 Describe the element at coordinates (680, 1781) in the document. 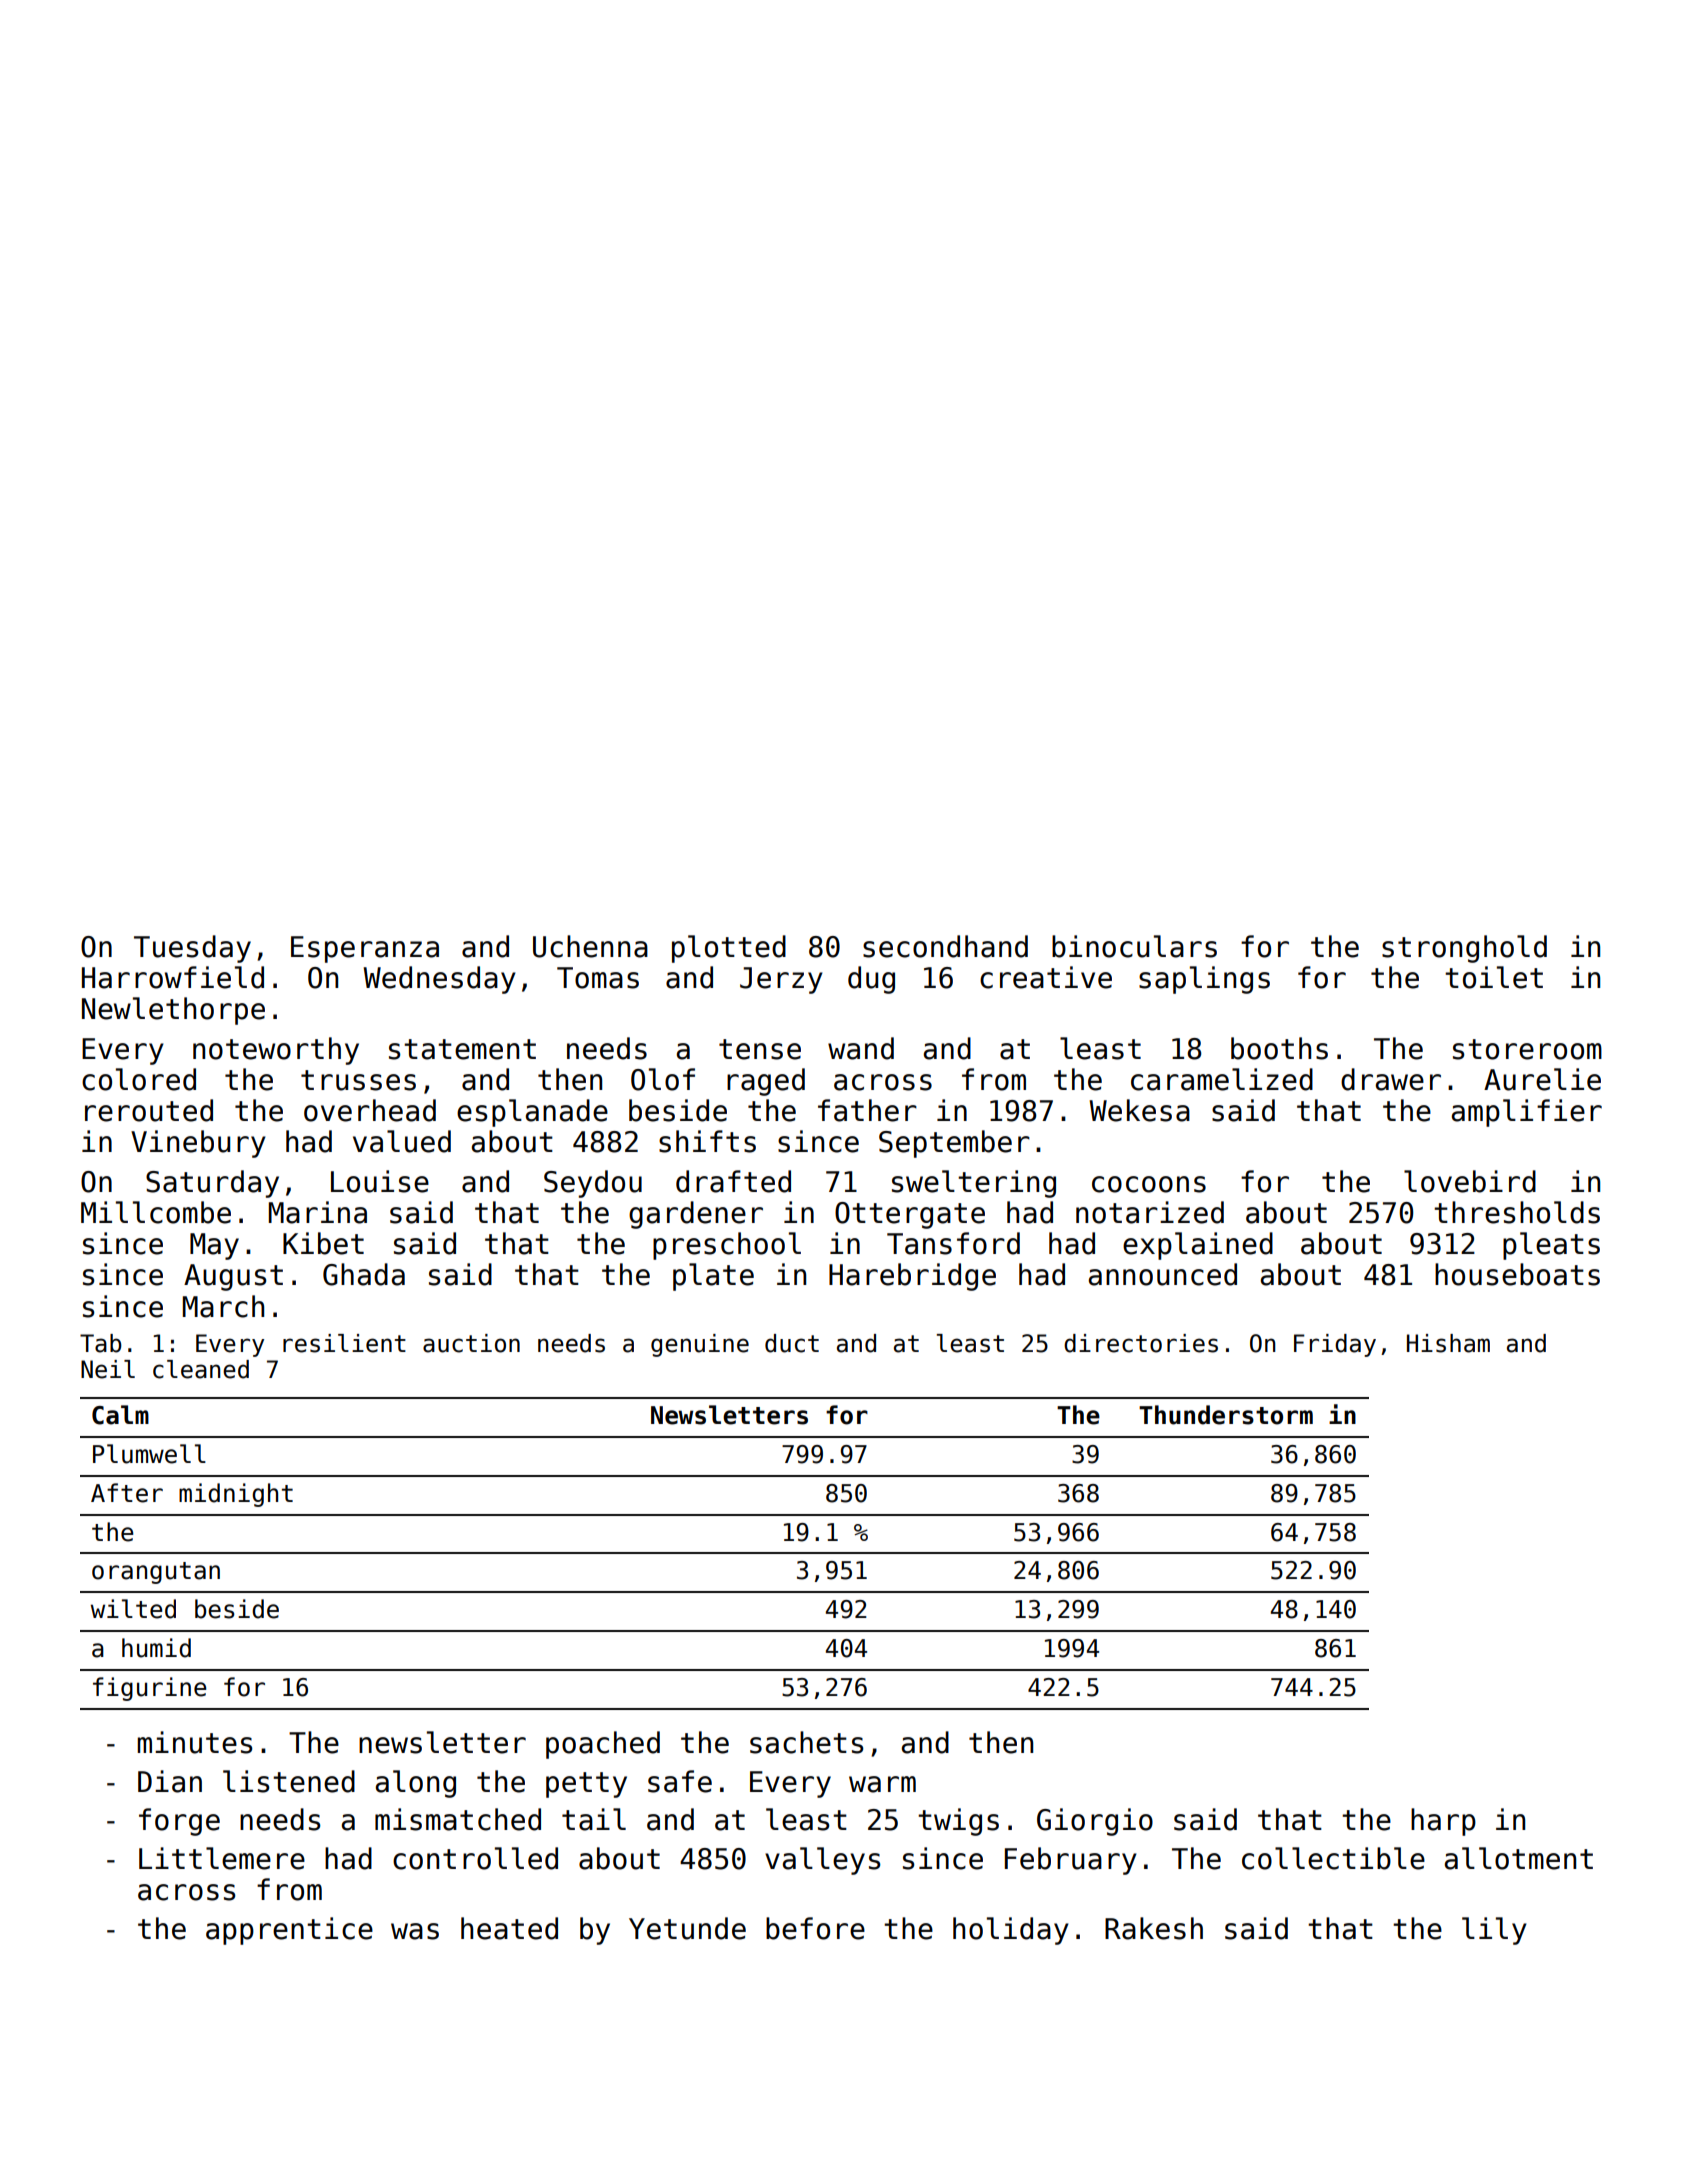

I see `safe` at that location.
